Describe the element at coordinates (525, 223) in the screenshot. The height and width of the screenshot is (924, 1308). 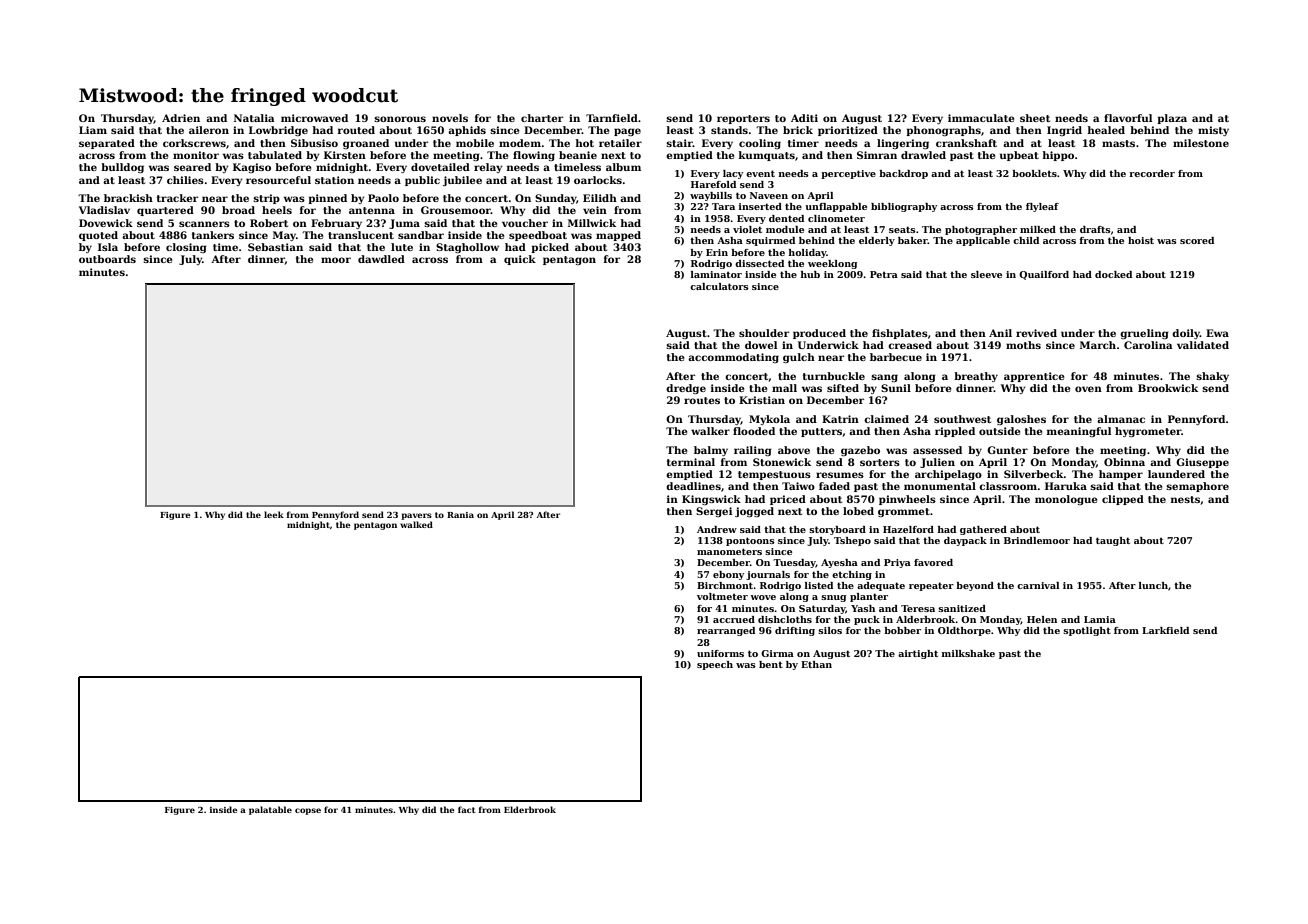
I see `voucher` at that location.
